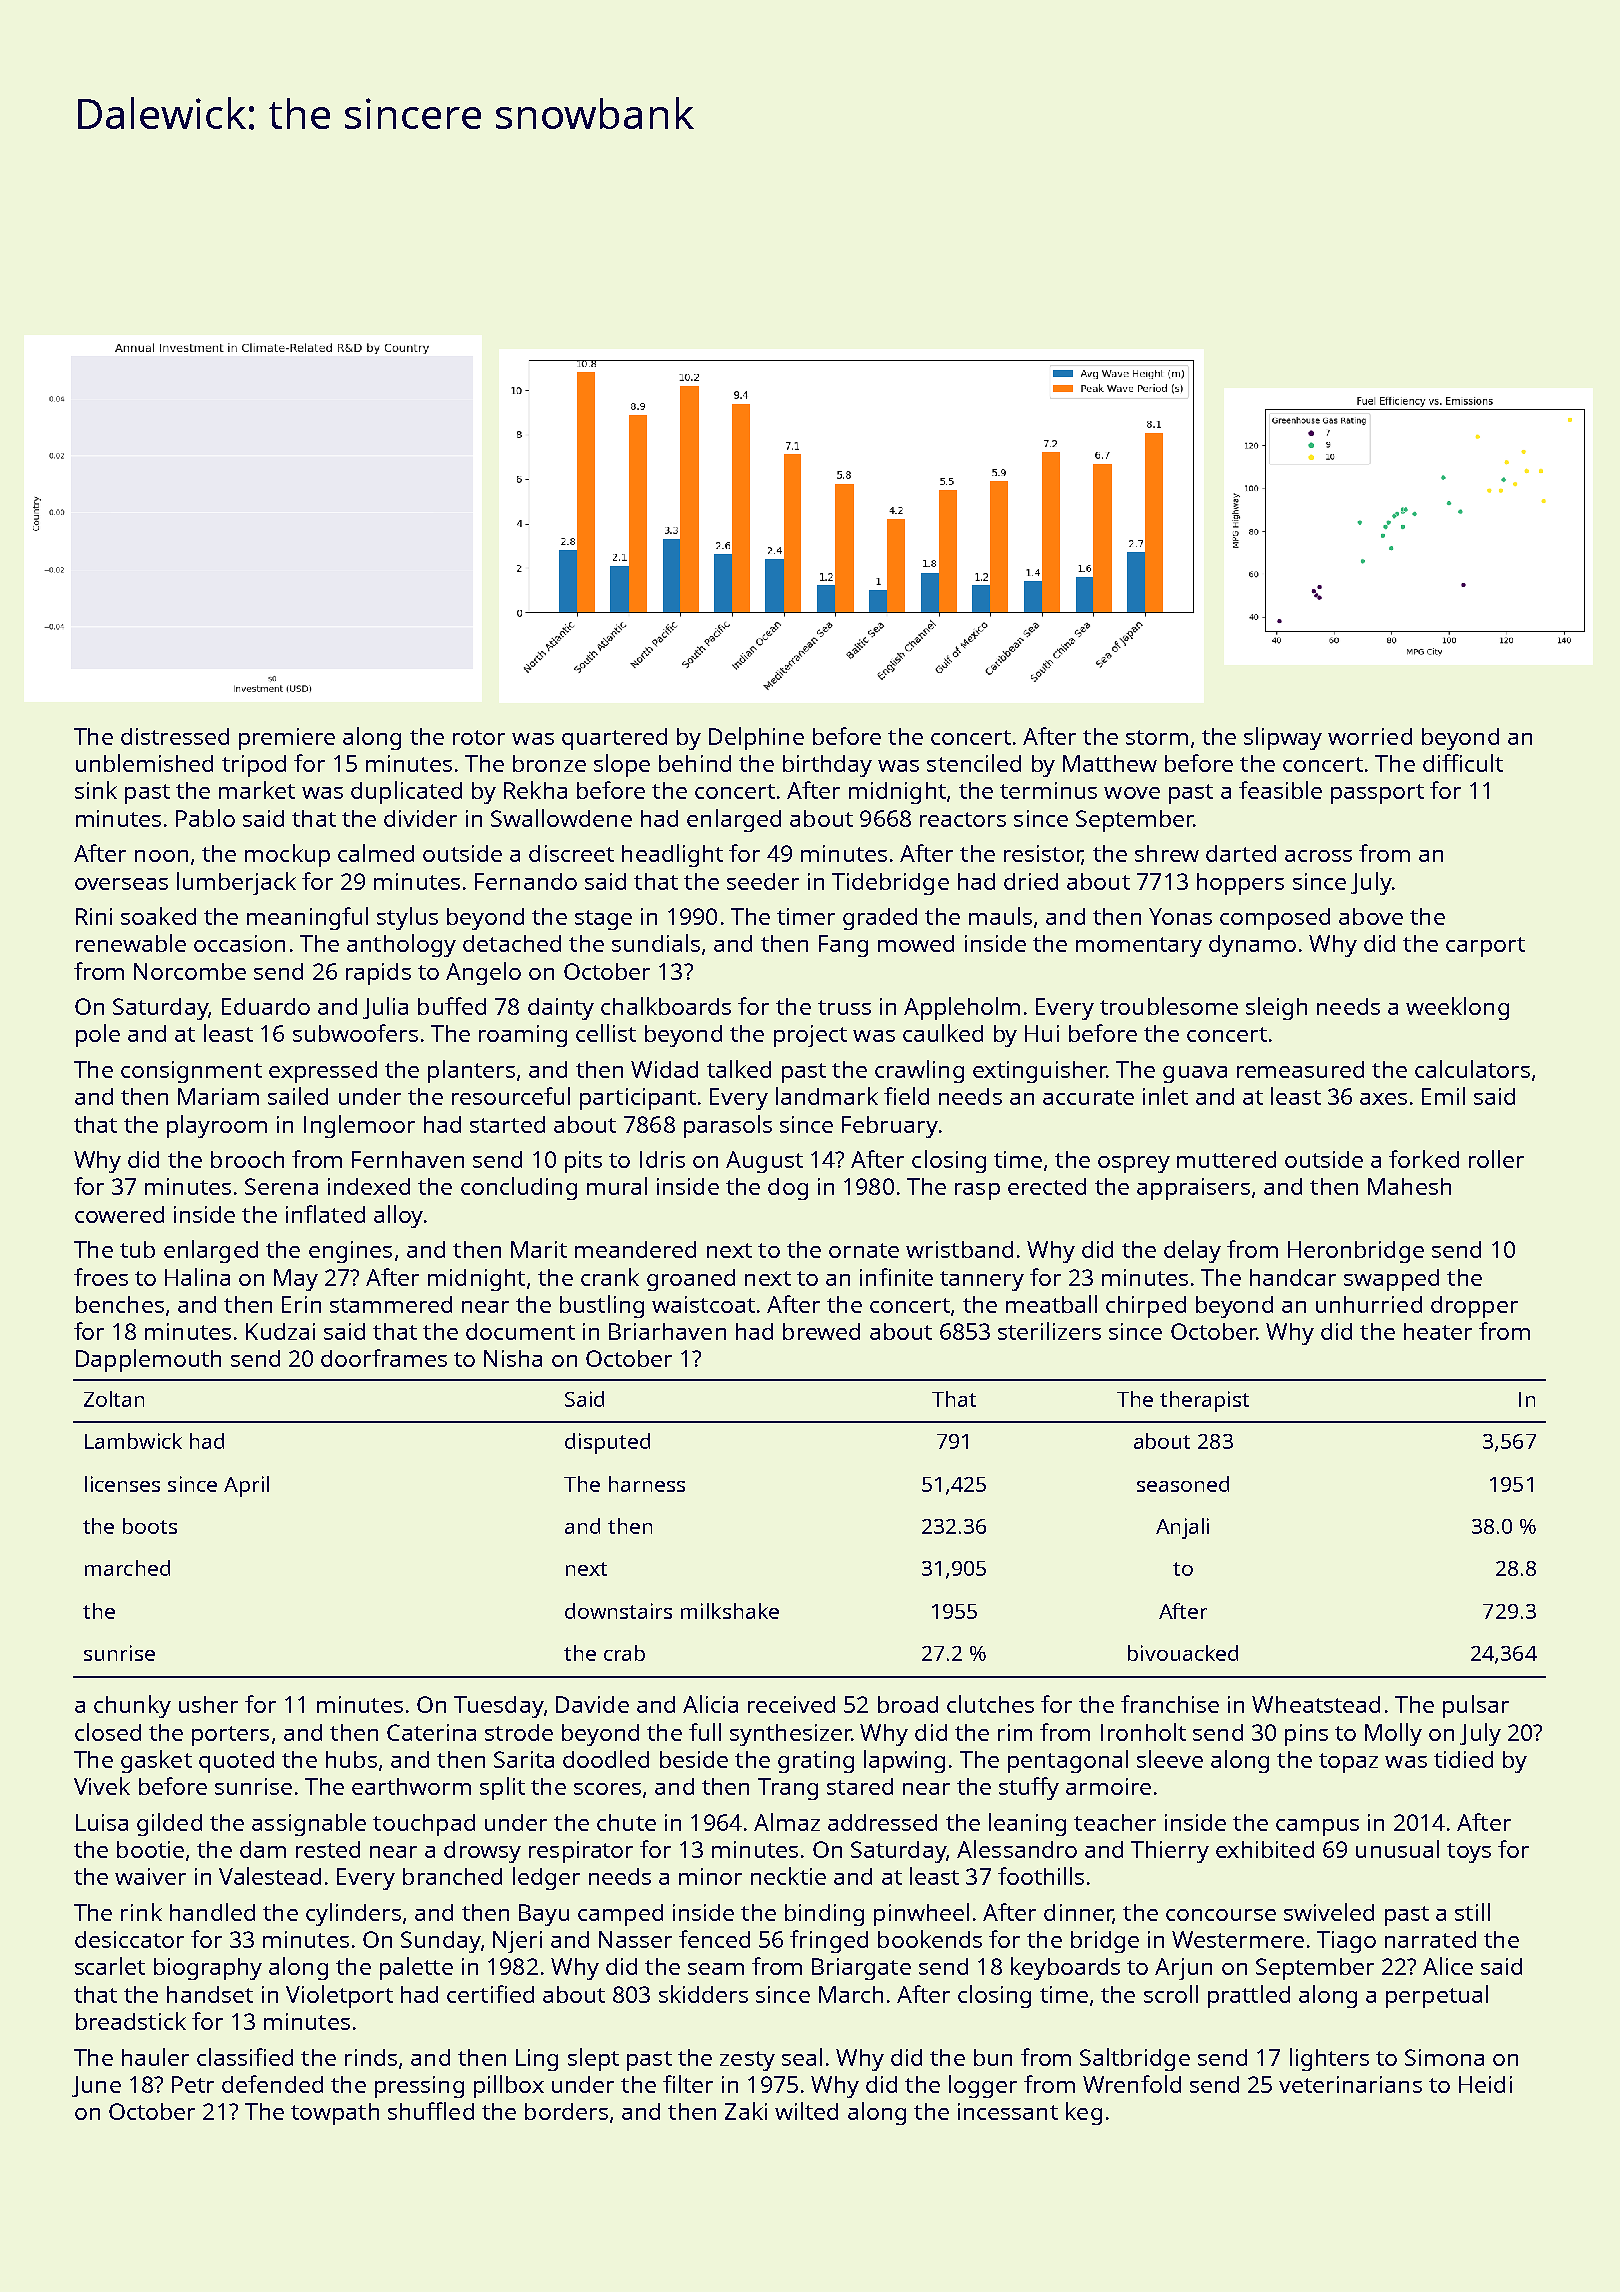 The height and width of the screenshot is (2292, 1620). I want to click on behind, so click(695, 763).
